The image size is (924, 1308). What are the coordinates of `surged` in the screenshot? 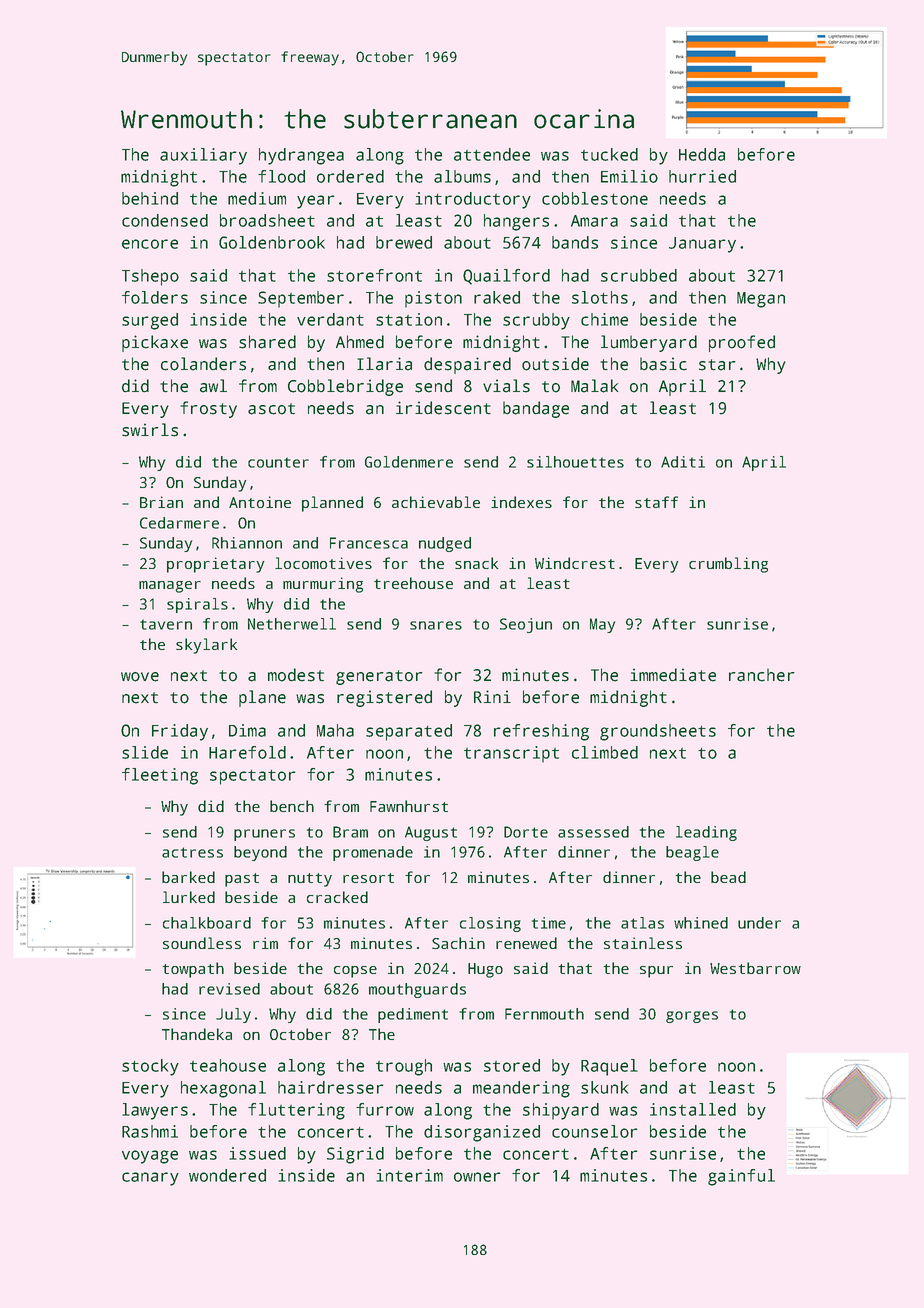 It's located at (150, 321).
